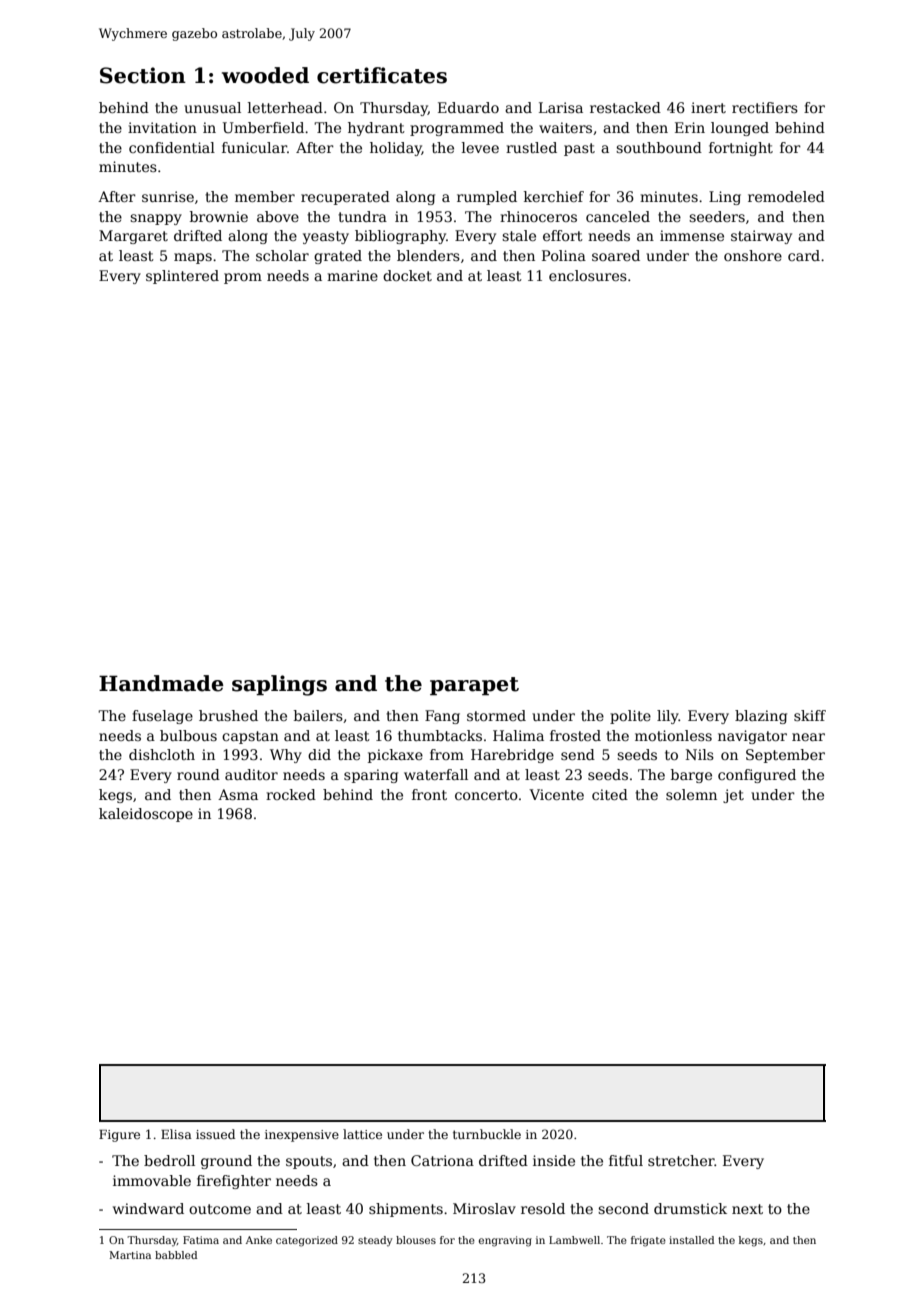  I want to click on Margaret, so click(133, 237).
